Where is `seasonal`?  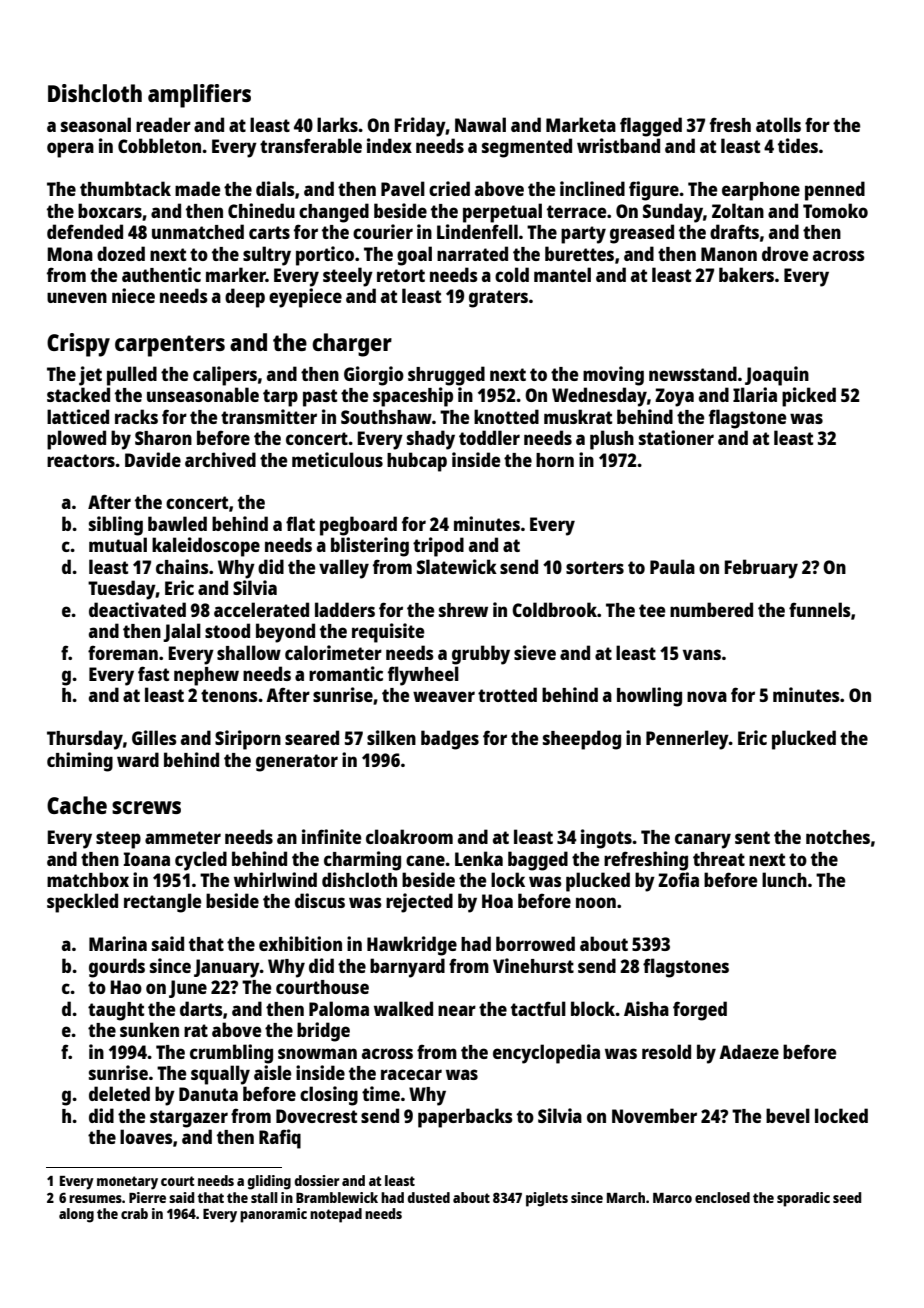
seasonal is located at coordinates (96, 124).
